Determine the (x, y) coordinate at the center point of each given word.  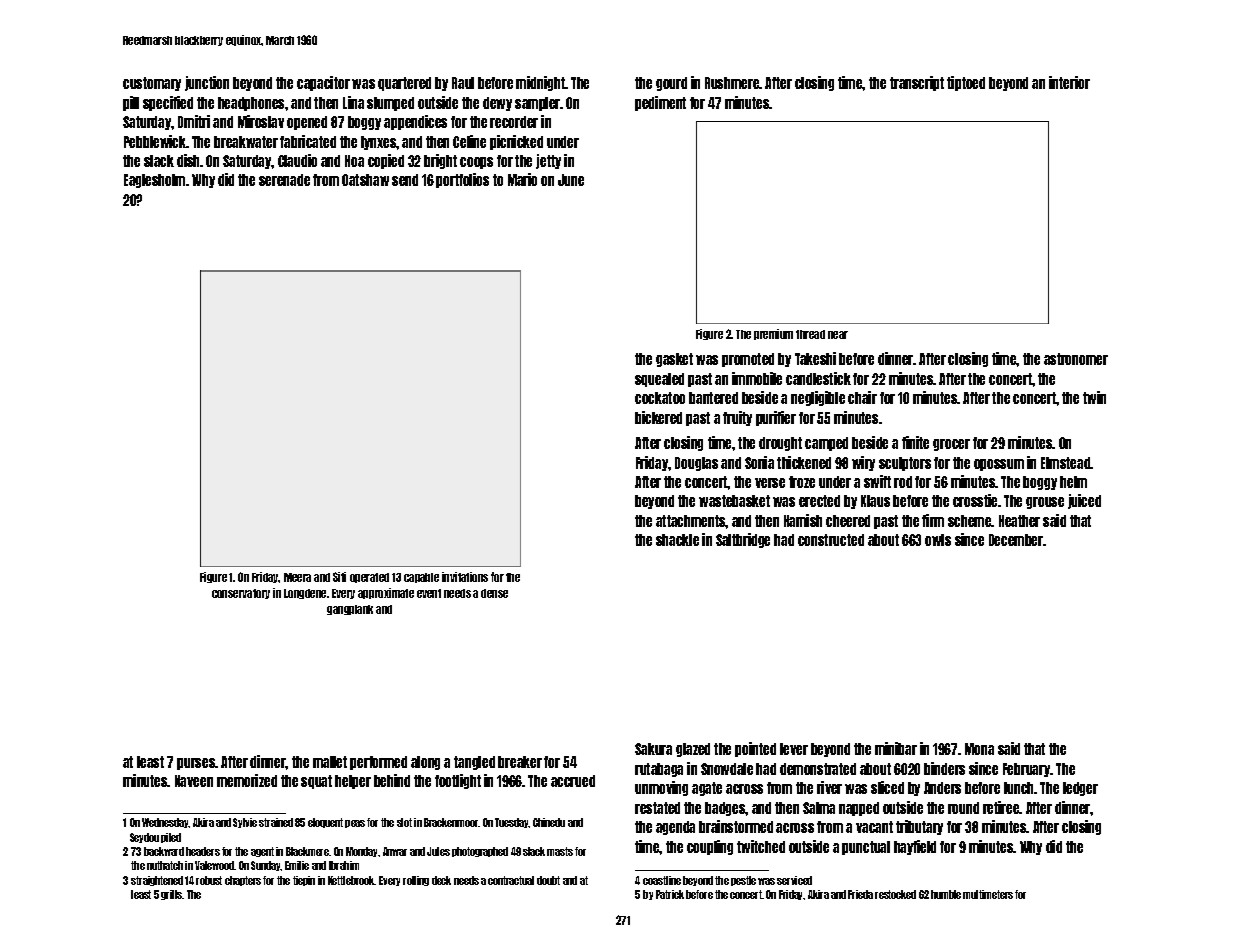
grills (172, 895)
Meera (297, 577)
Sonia (759, 462)
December (1016, 540)
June (571, 180)
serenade (284, 180)
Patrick (670, 894)
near (838, 335)
